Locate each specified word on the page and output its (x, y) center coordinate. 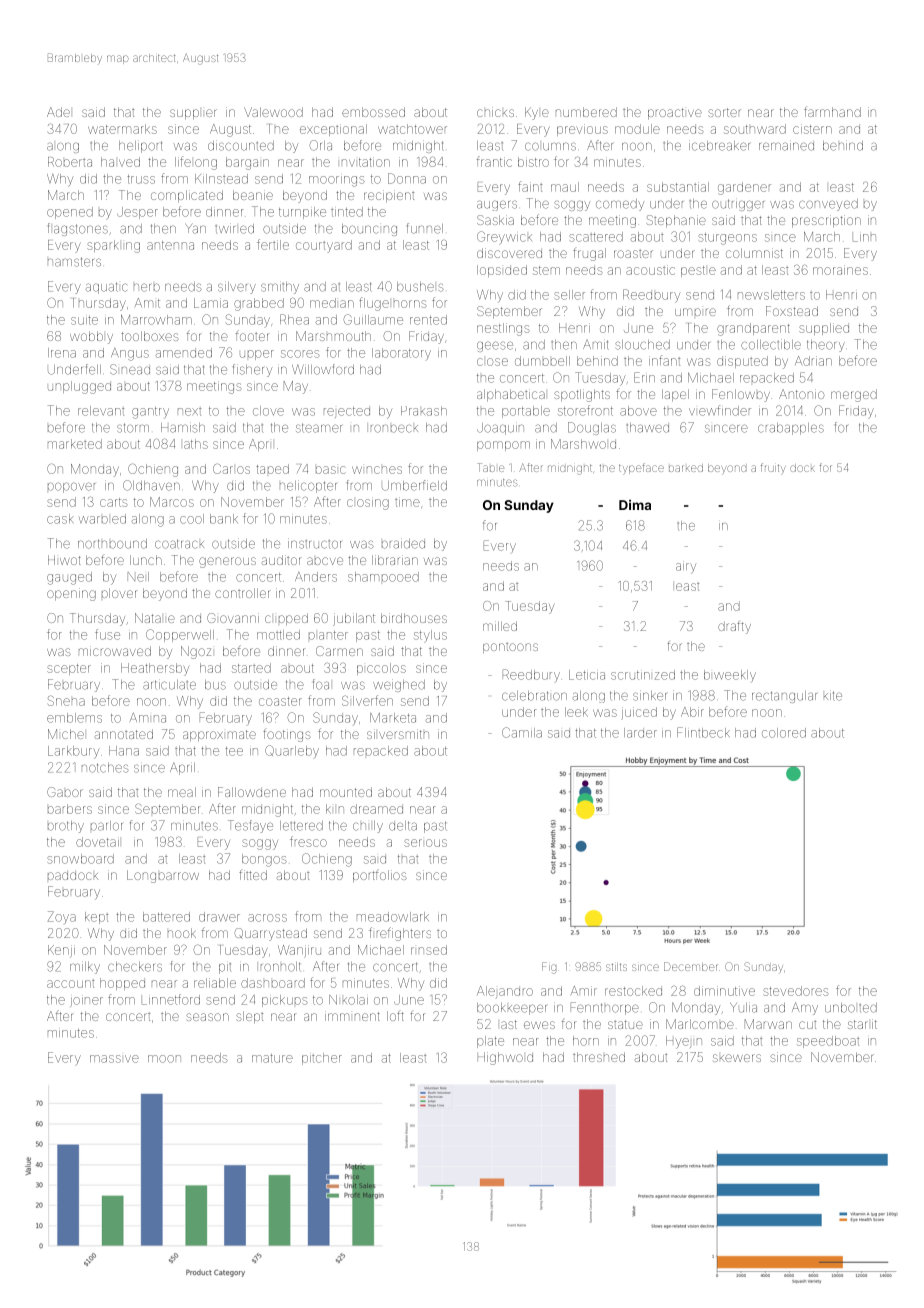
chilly (368, 827)
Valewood (273, 112)
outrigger (738, 204)
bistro (533, 162)
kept (96, 918)
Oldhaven (151, 485)
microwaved (115, 651)
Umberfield (414, 485)
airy (686, 567)
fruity (773, 469)
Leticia (587, 675)
